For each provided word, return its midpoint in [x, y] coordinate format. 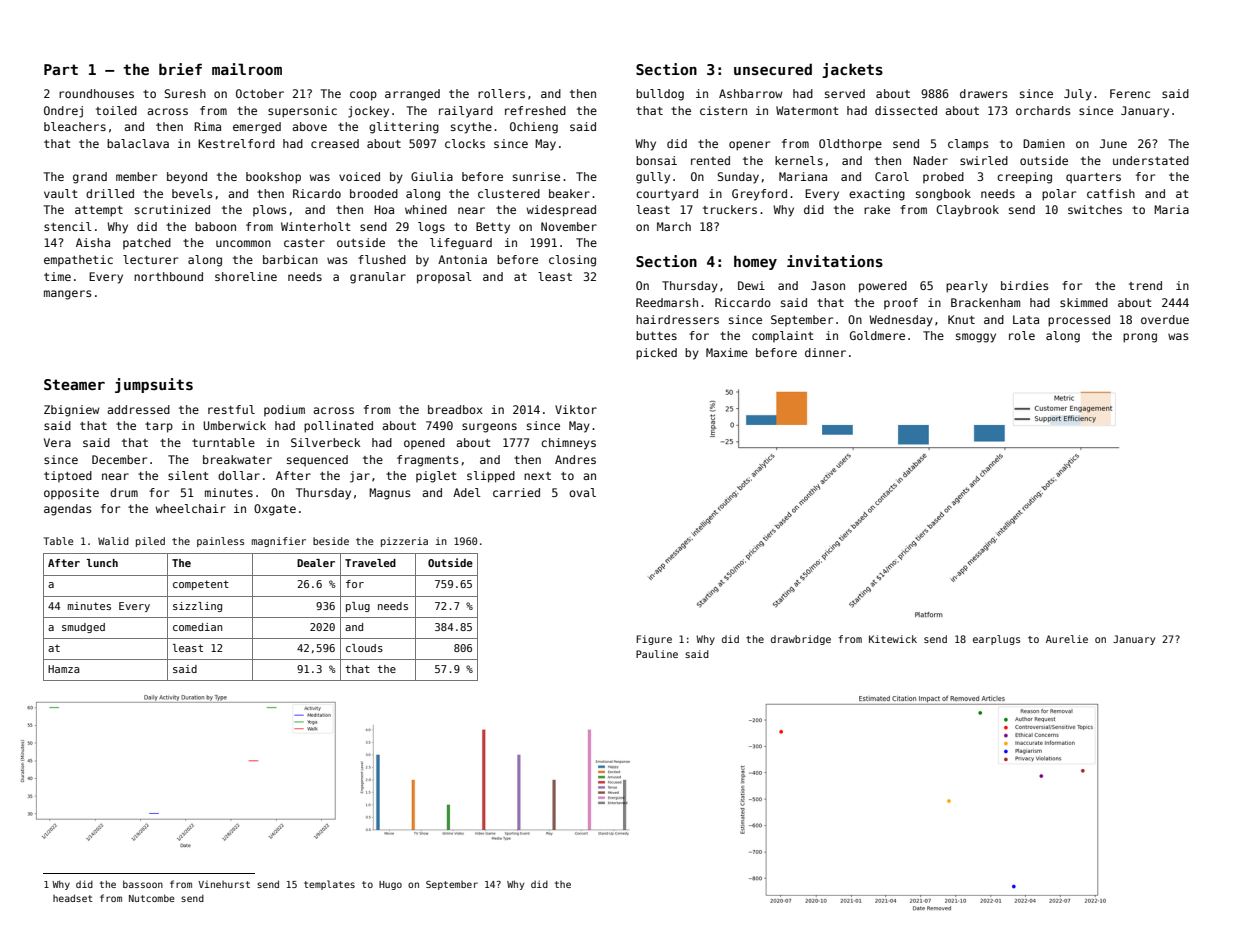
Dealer [316, 563]
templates [329, 885]
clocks [465, 143]
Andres [575, 459]
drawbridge [801, 640]
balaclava [138, 143]
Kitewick [893, 639]
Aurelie [1067, 639]
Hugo [390, 885]
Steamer [74, 384]
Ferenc [1130, 93]
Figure [654, 640]
